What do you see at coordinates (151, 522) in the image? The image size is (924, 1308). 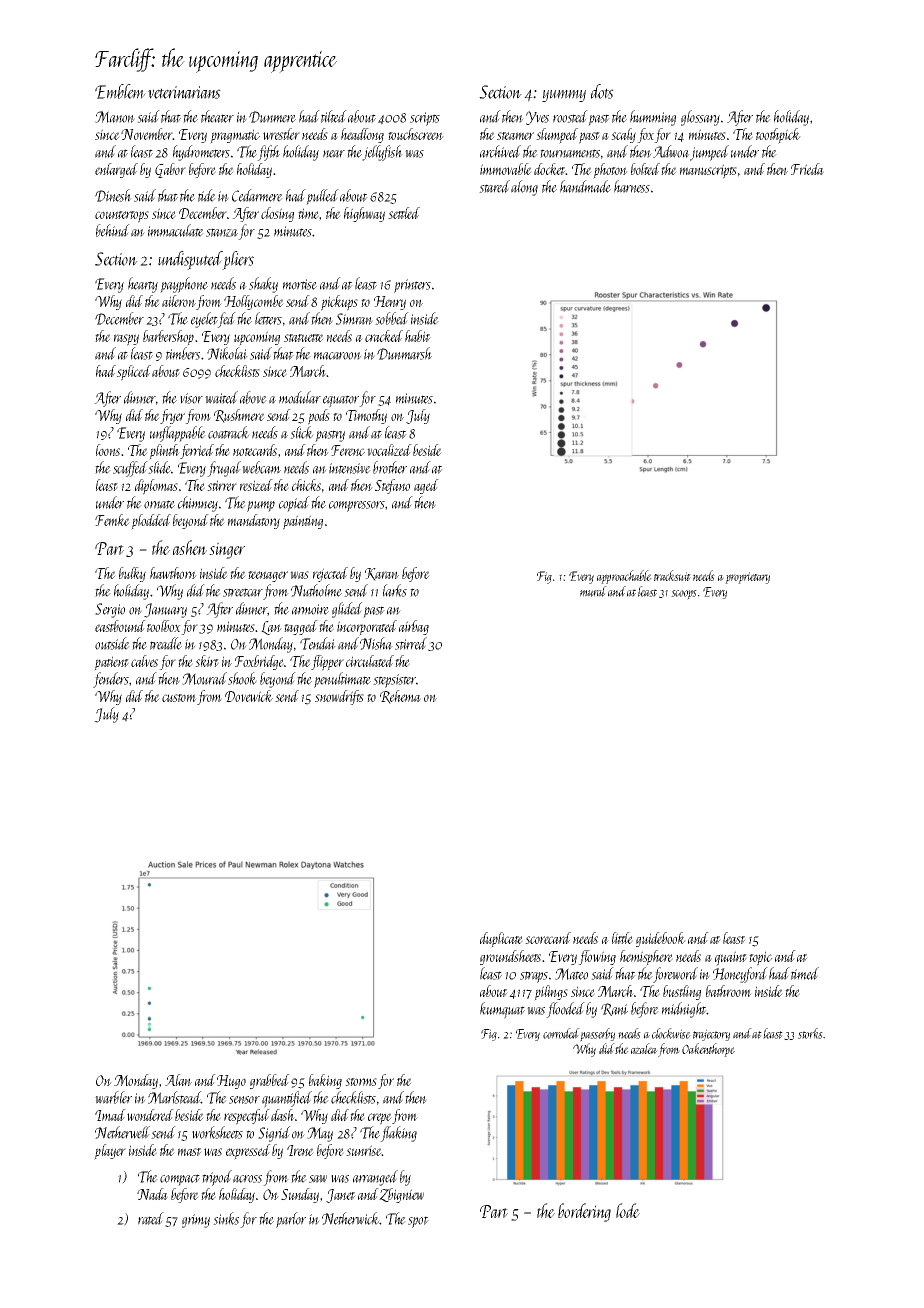 I see `plodded` at bounding box center [151, 522].
